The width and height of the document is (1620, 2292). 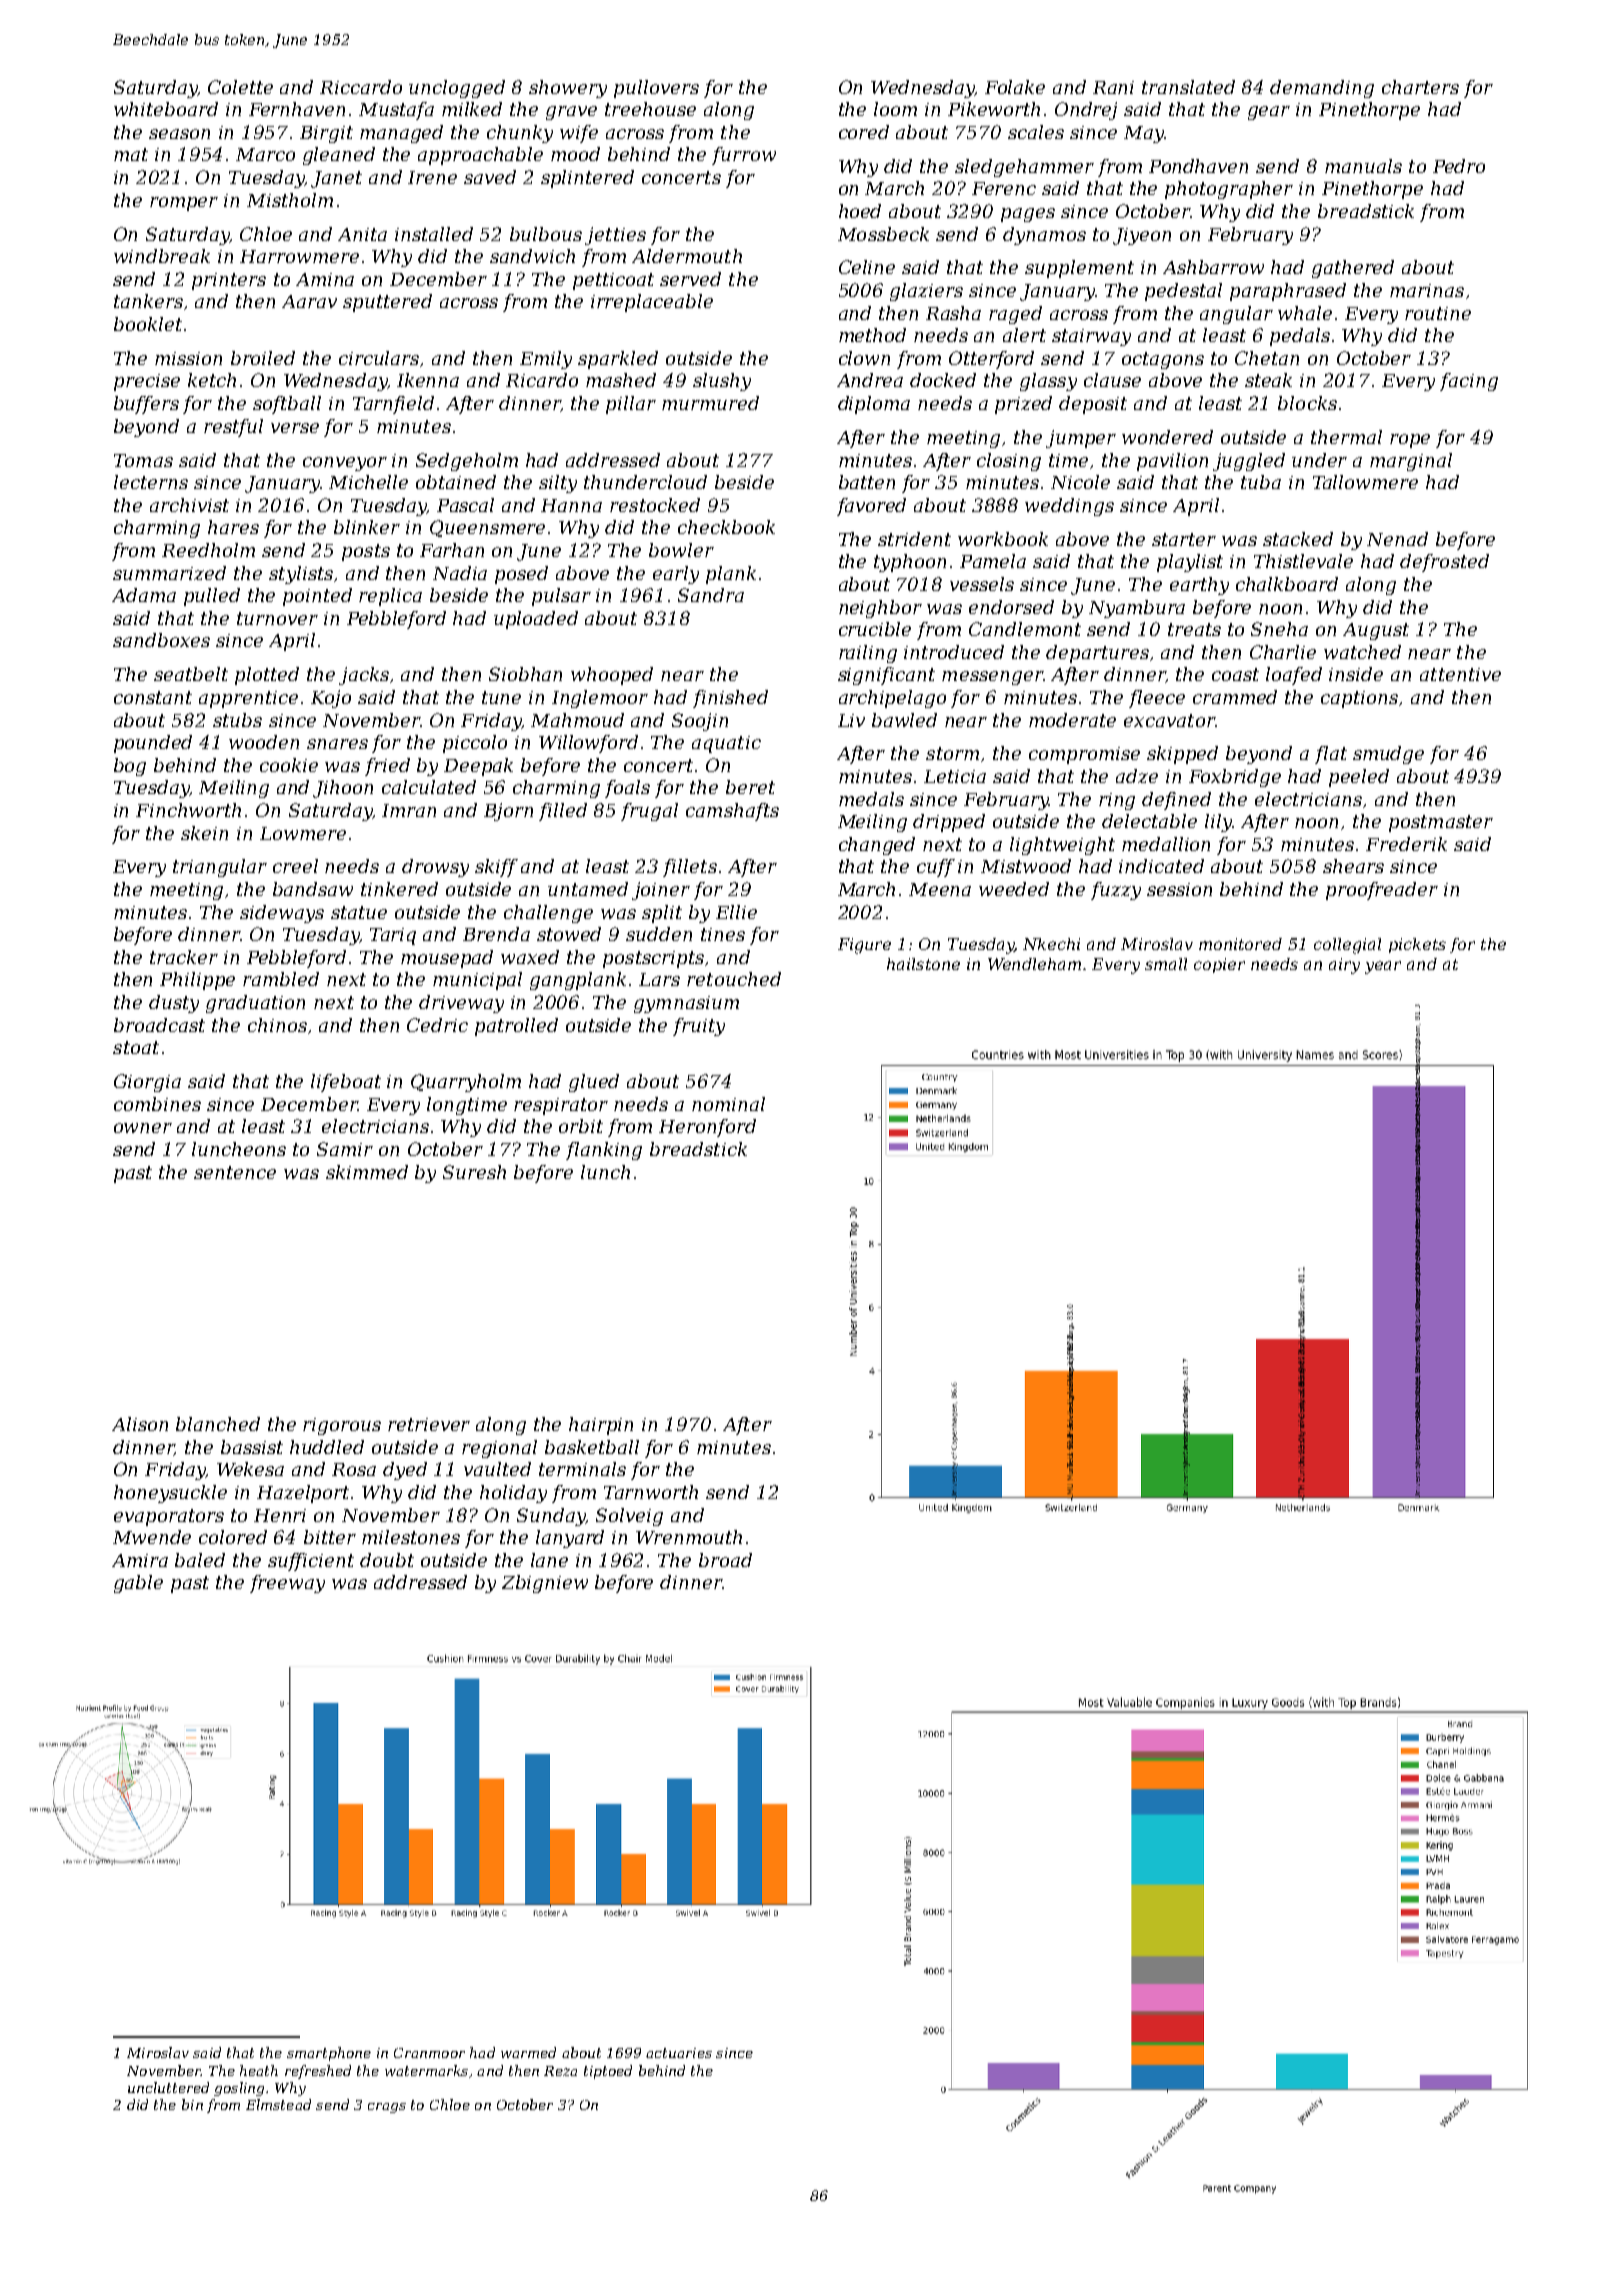 I want to click on uncluttered, so click(x=168, y=2087).
